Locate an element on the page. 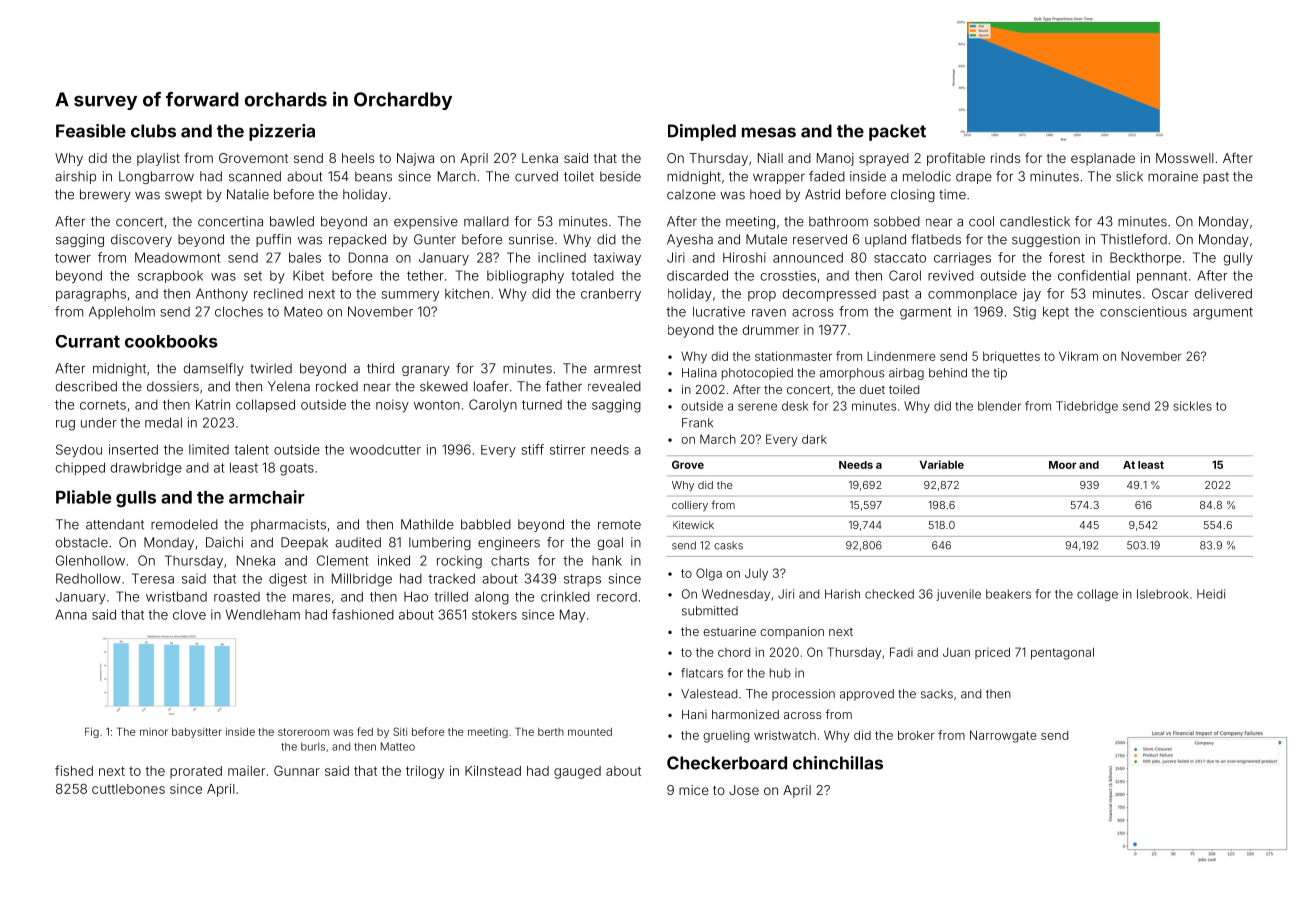  minor is located at coordinates (154, 732).
